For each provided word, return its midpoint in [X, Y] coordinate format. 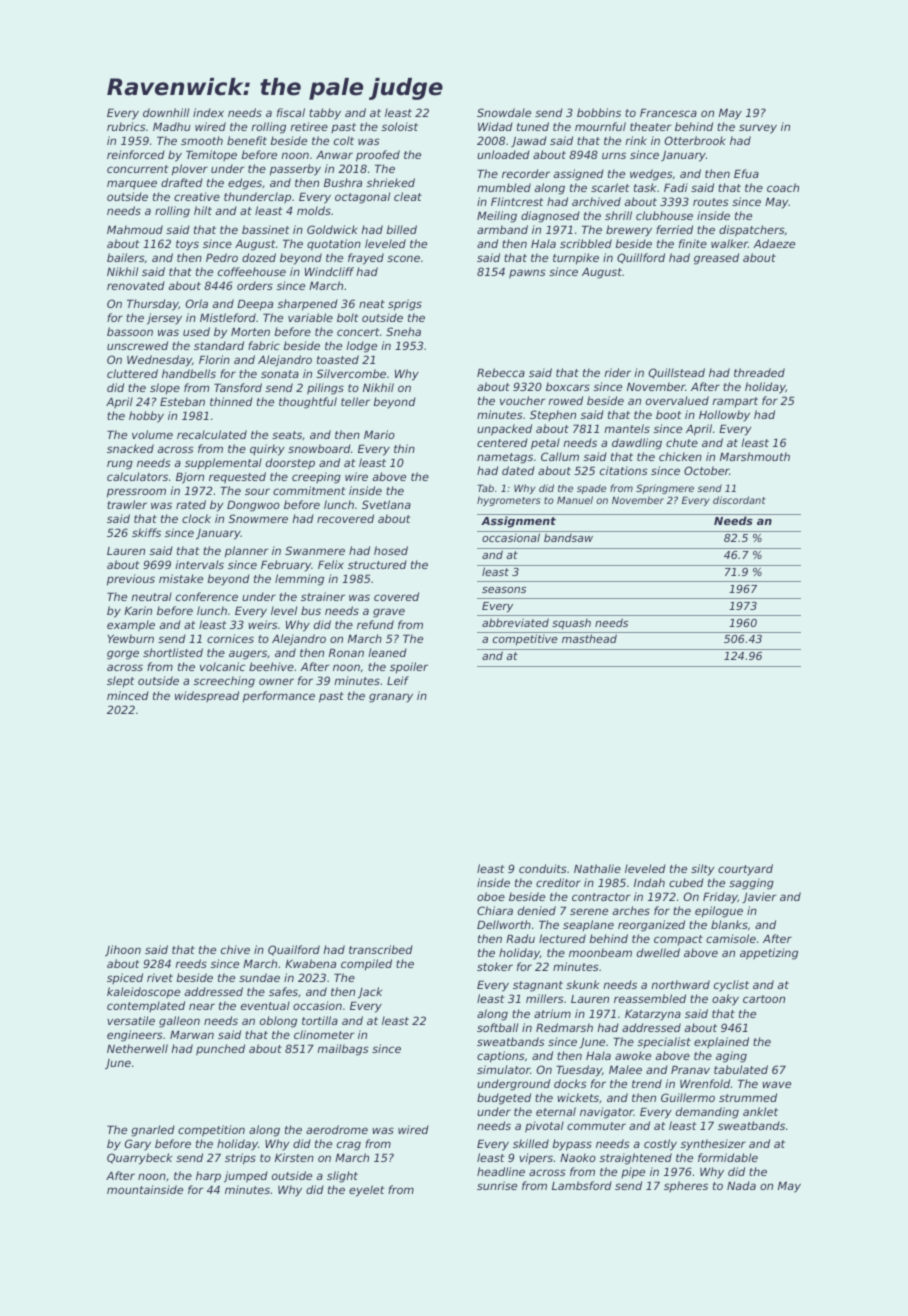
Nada [741, 1185]
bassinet [266, 229]
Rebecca [501, 372]
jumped [246, 1177]
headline [501, 1171]
